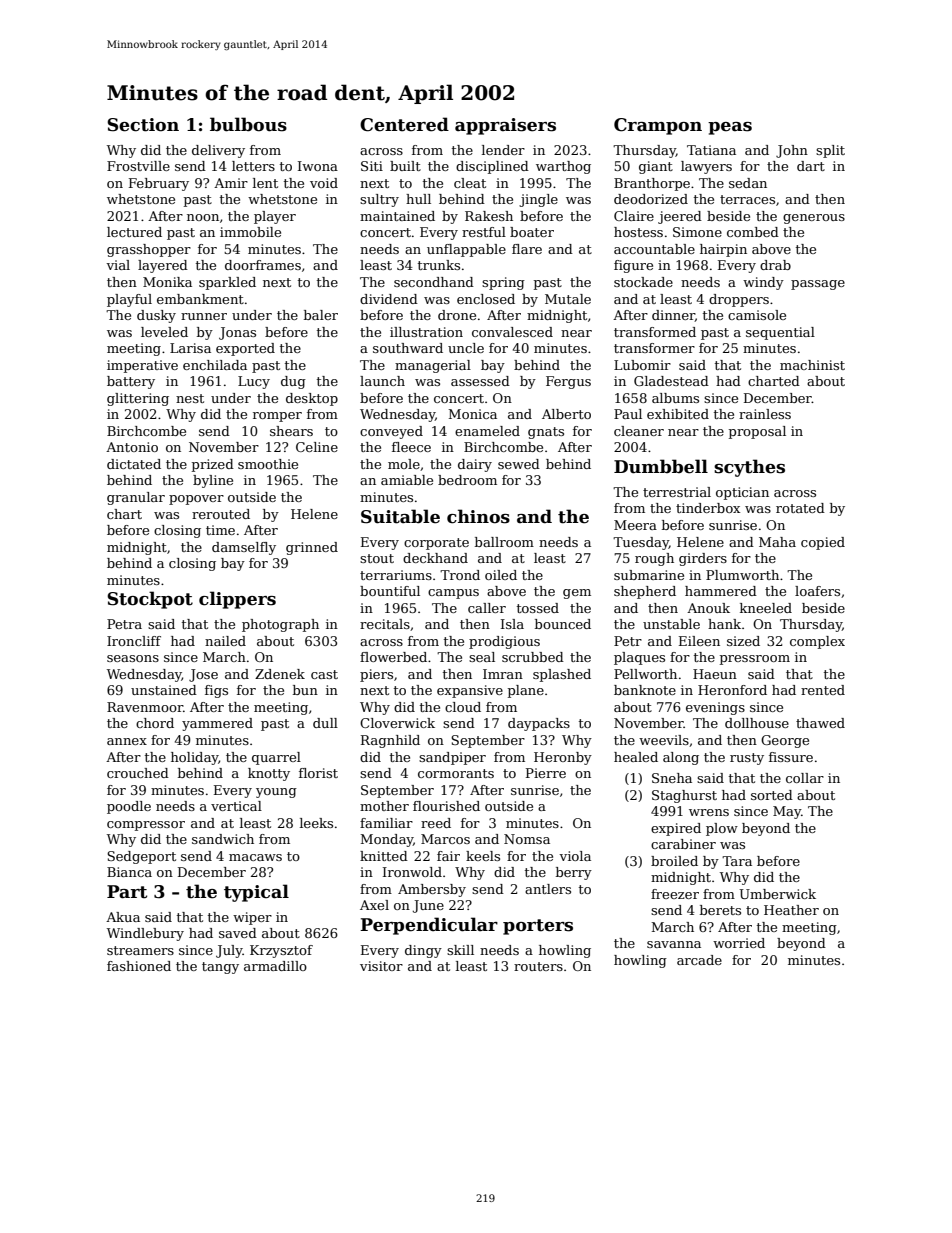 This document has width=952, height=1233. Describe the element at coordinates (730, 128) in the document. I see `peas` at that location.
